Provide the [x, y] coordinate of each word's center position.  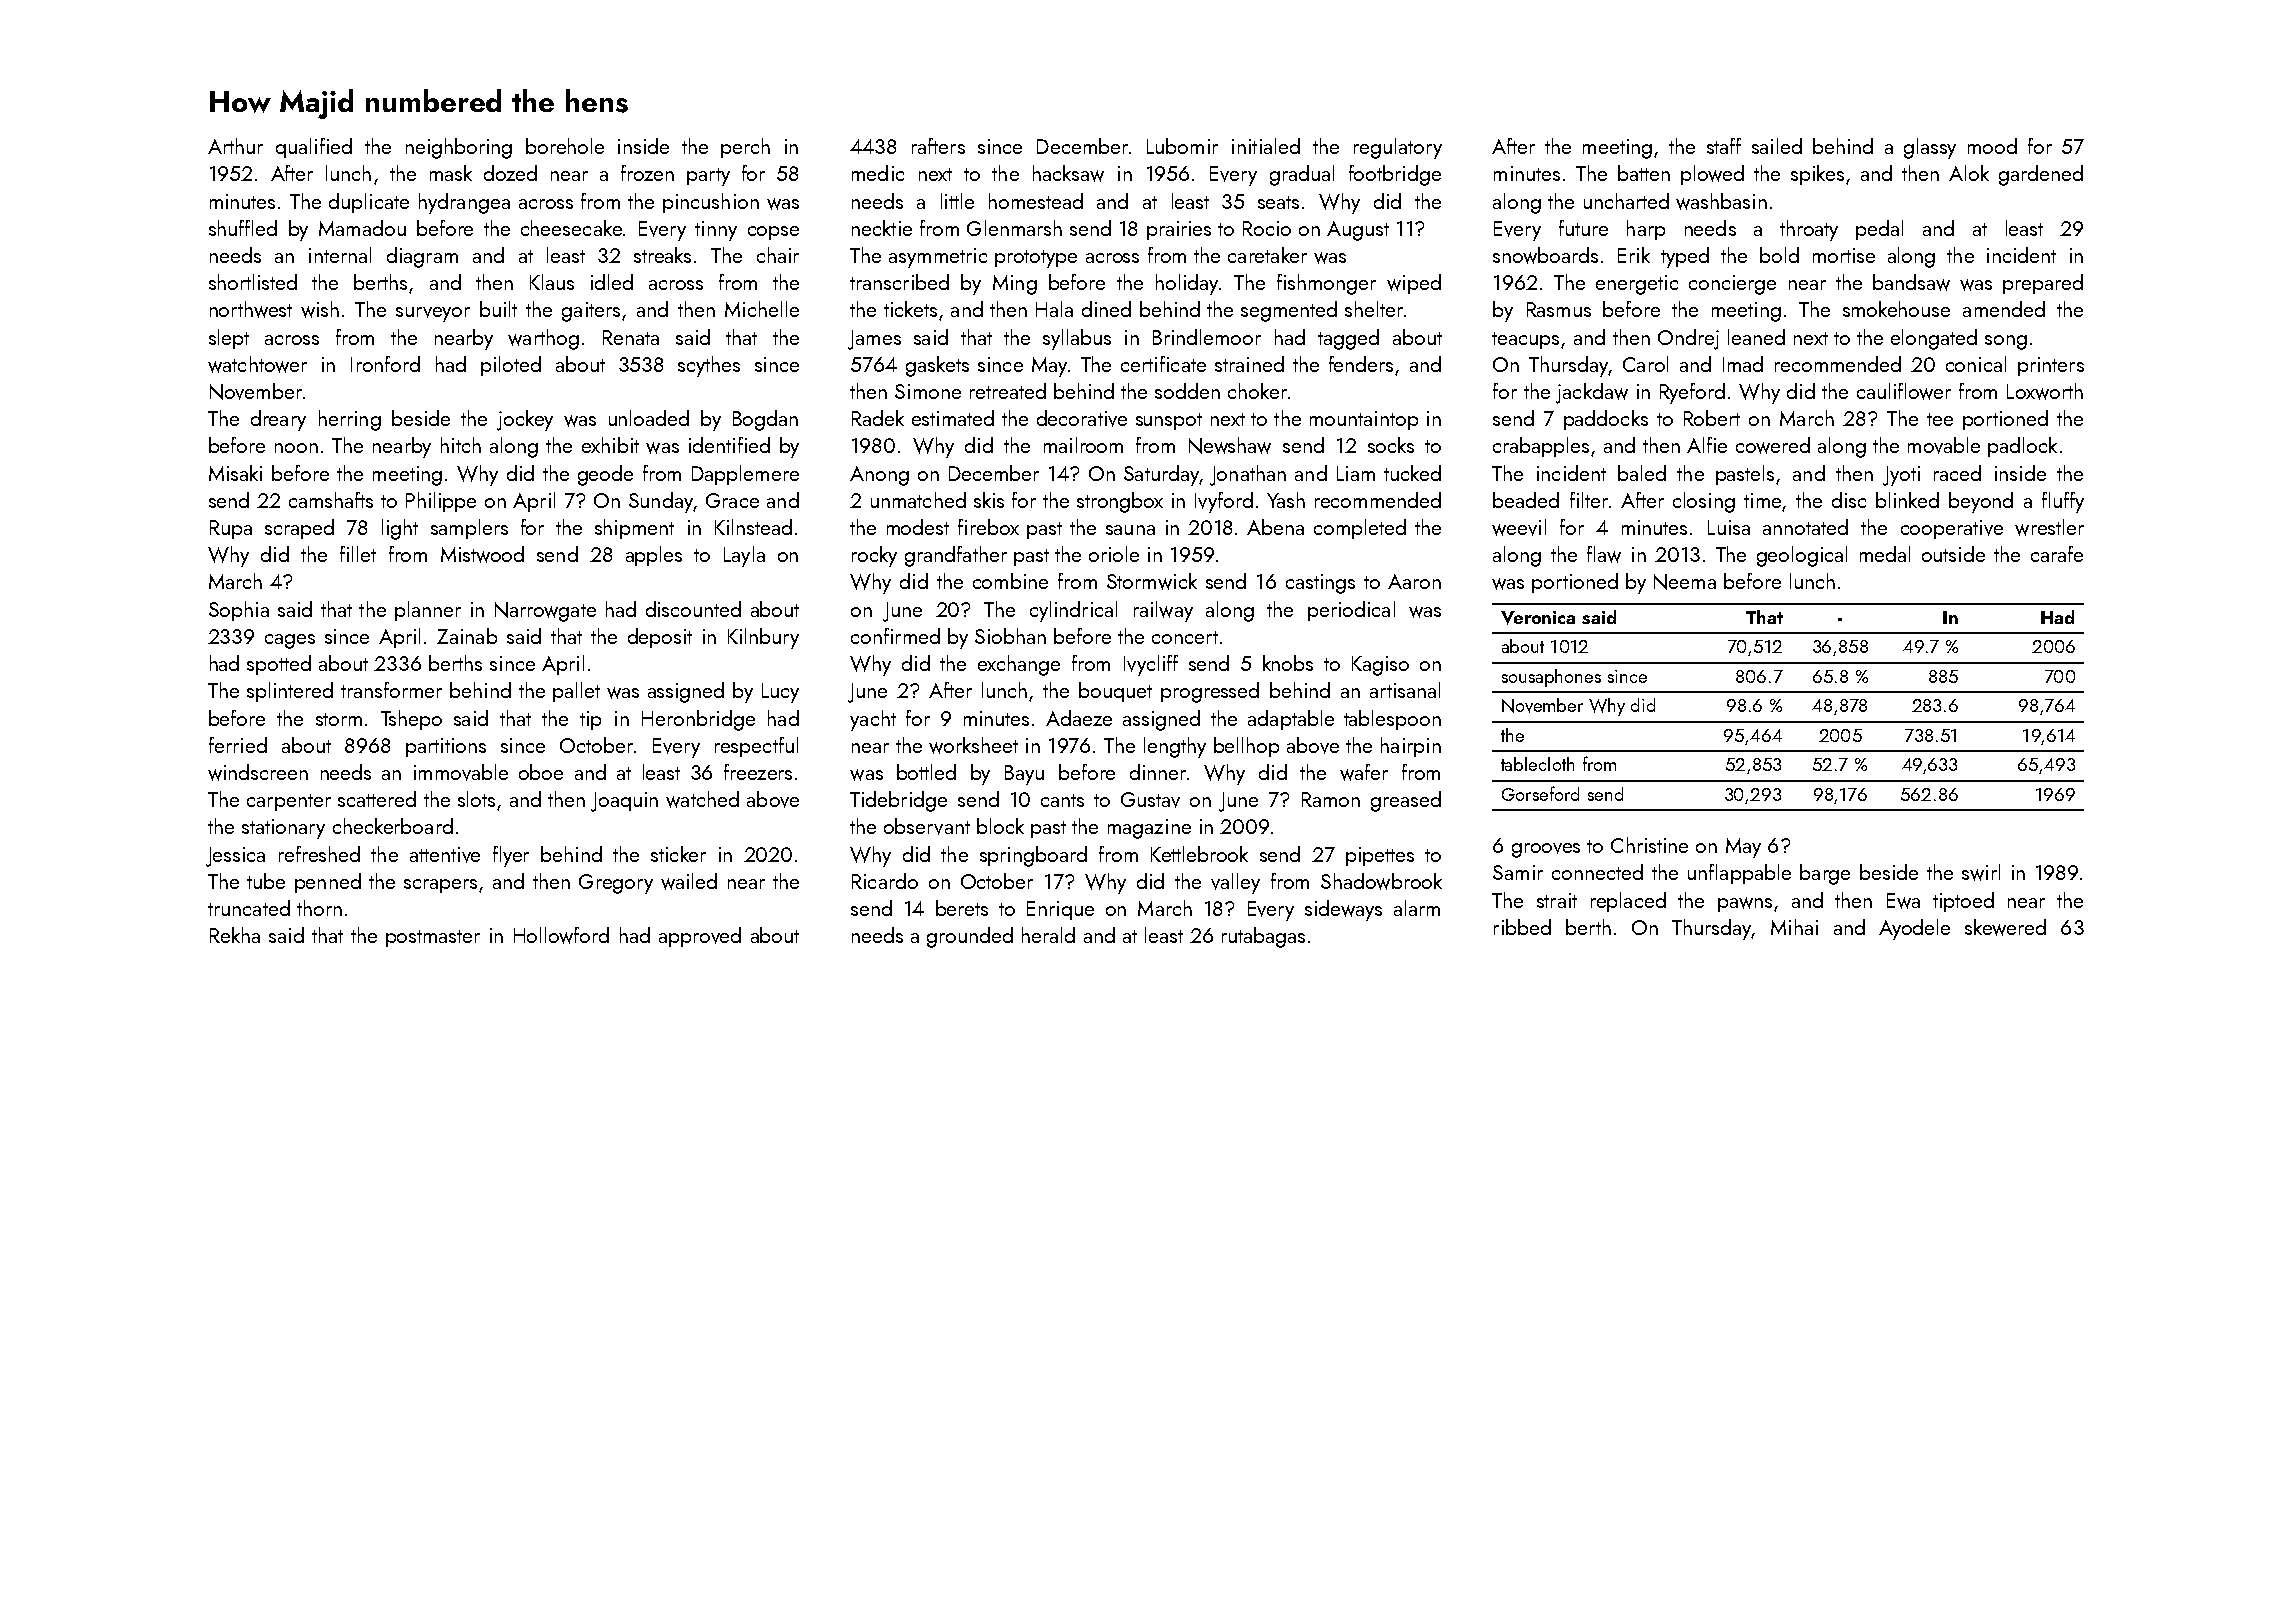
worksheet [973, 745]
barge [1825, 874]
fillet [358, 554]
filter [1589, 500]
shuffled [243, 228]
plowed [1712, 175]
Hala [1054, 309]
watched [702, 799]
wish [320, 309]
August [1358, 231]
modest [918, 527]
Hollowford [561, 935]
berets [962, 908]
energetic [1637, 285]
